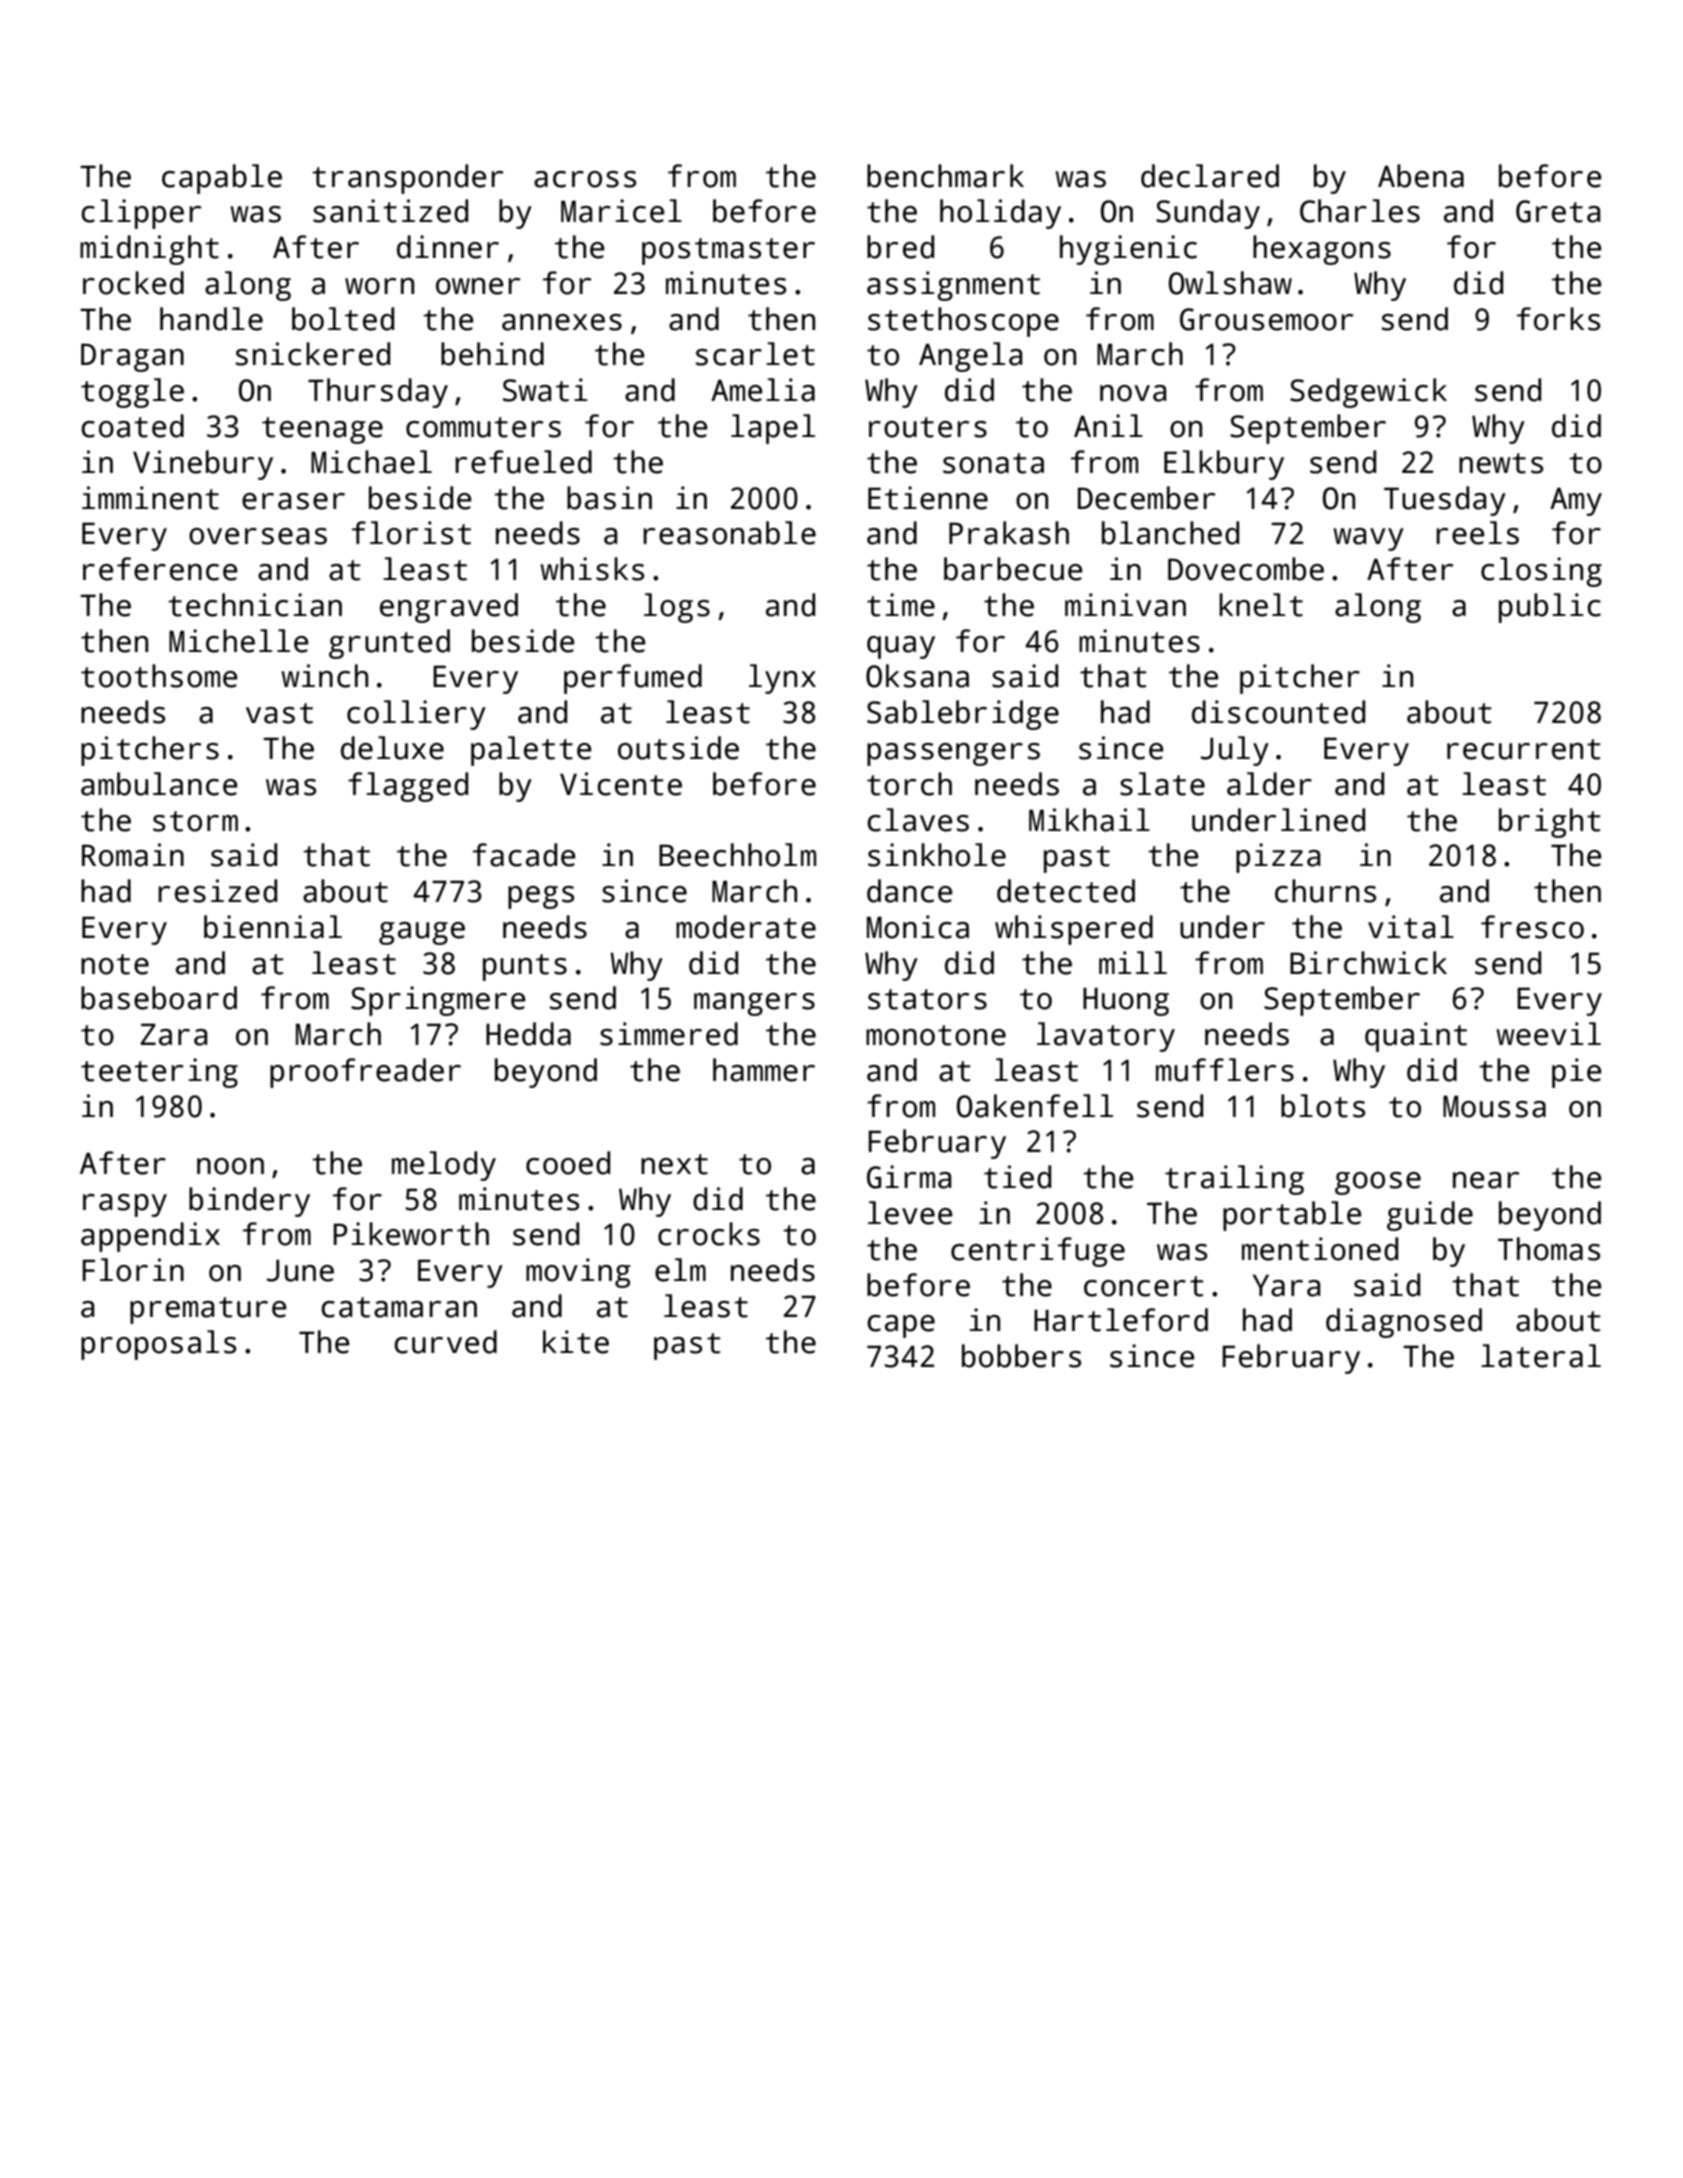 The width and height of the page is (1683, 2178). Describe the element at coordinates (1225, 1070) in the page. I see `mufflers` at that location.
